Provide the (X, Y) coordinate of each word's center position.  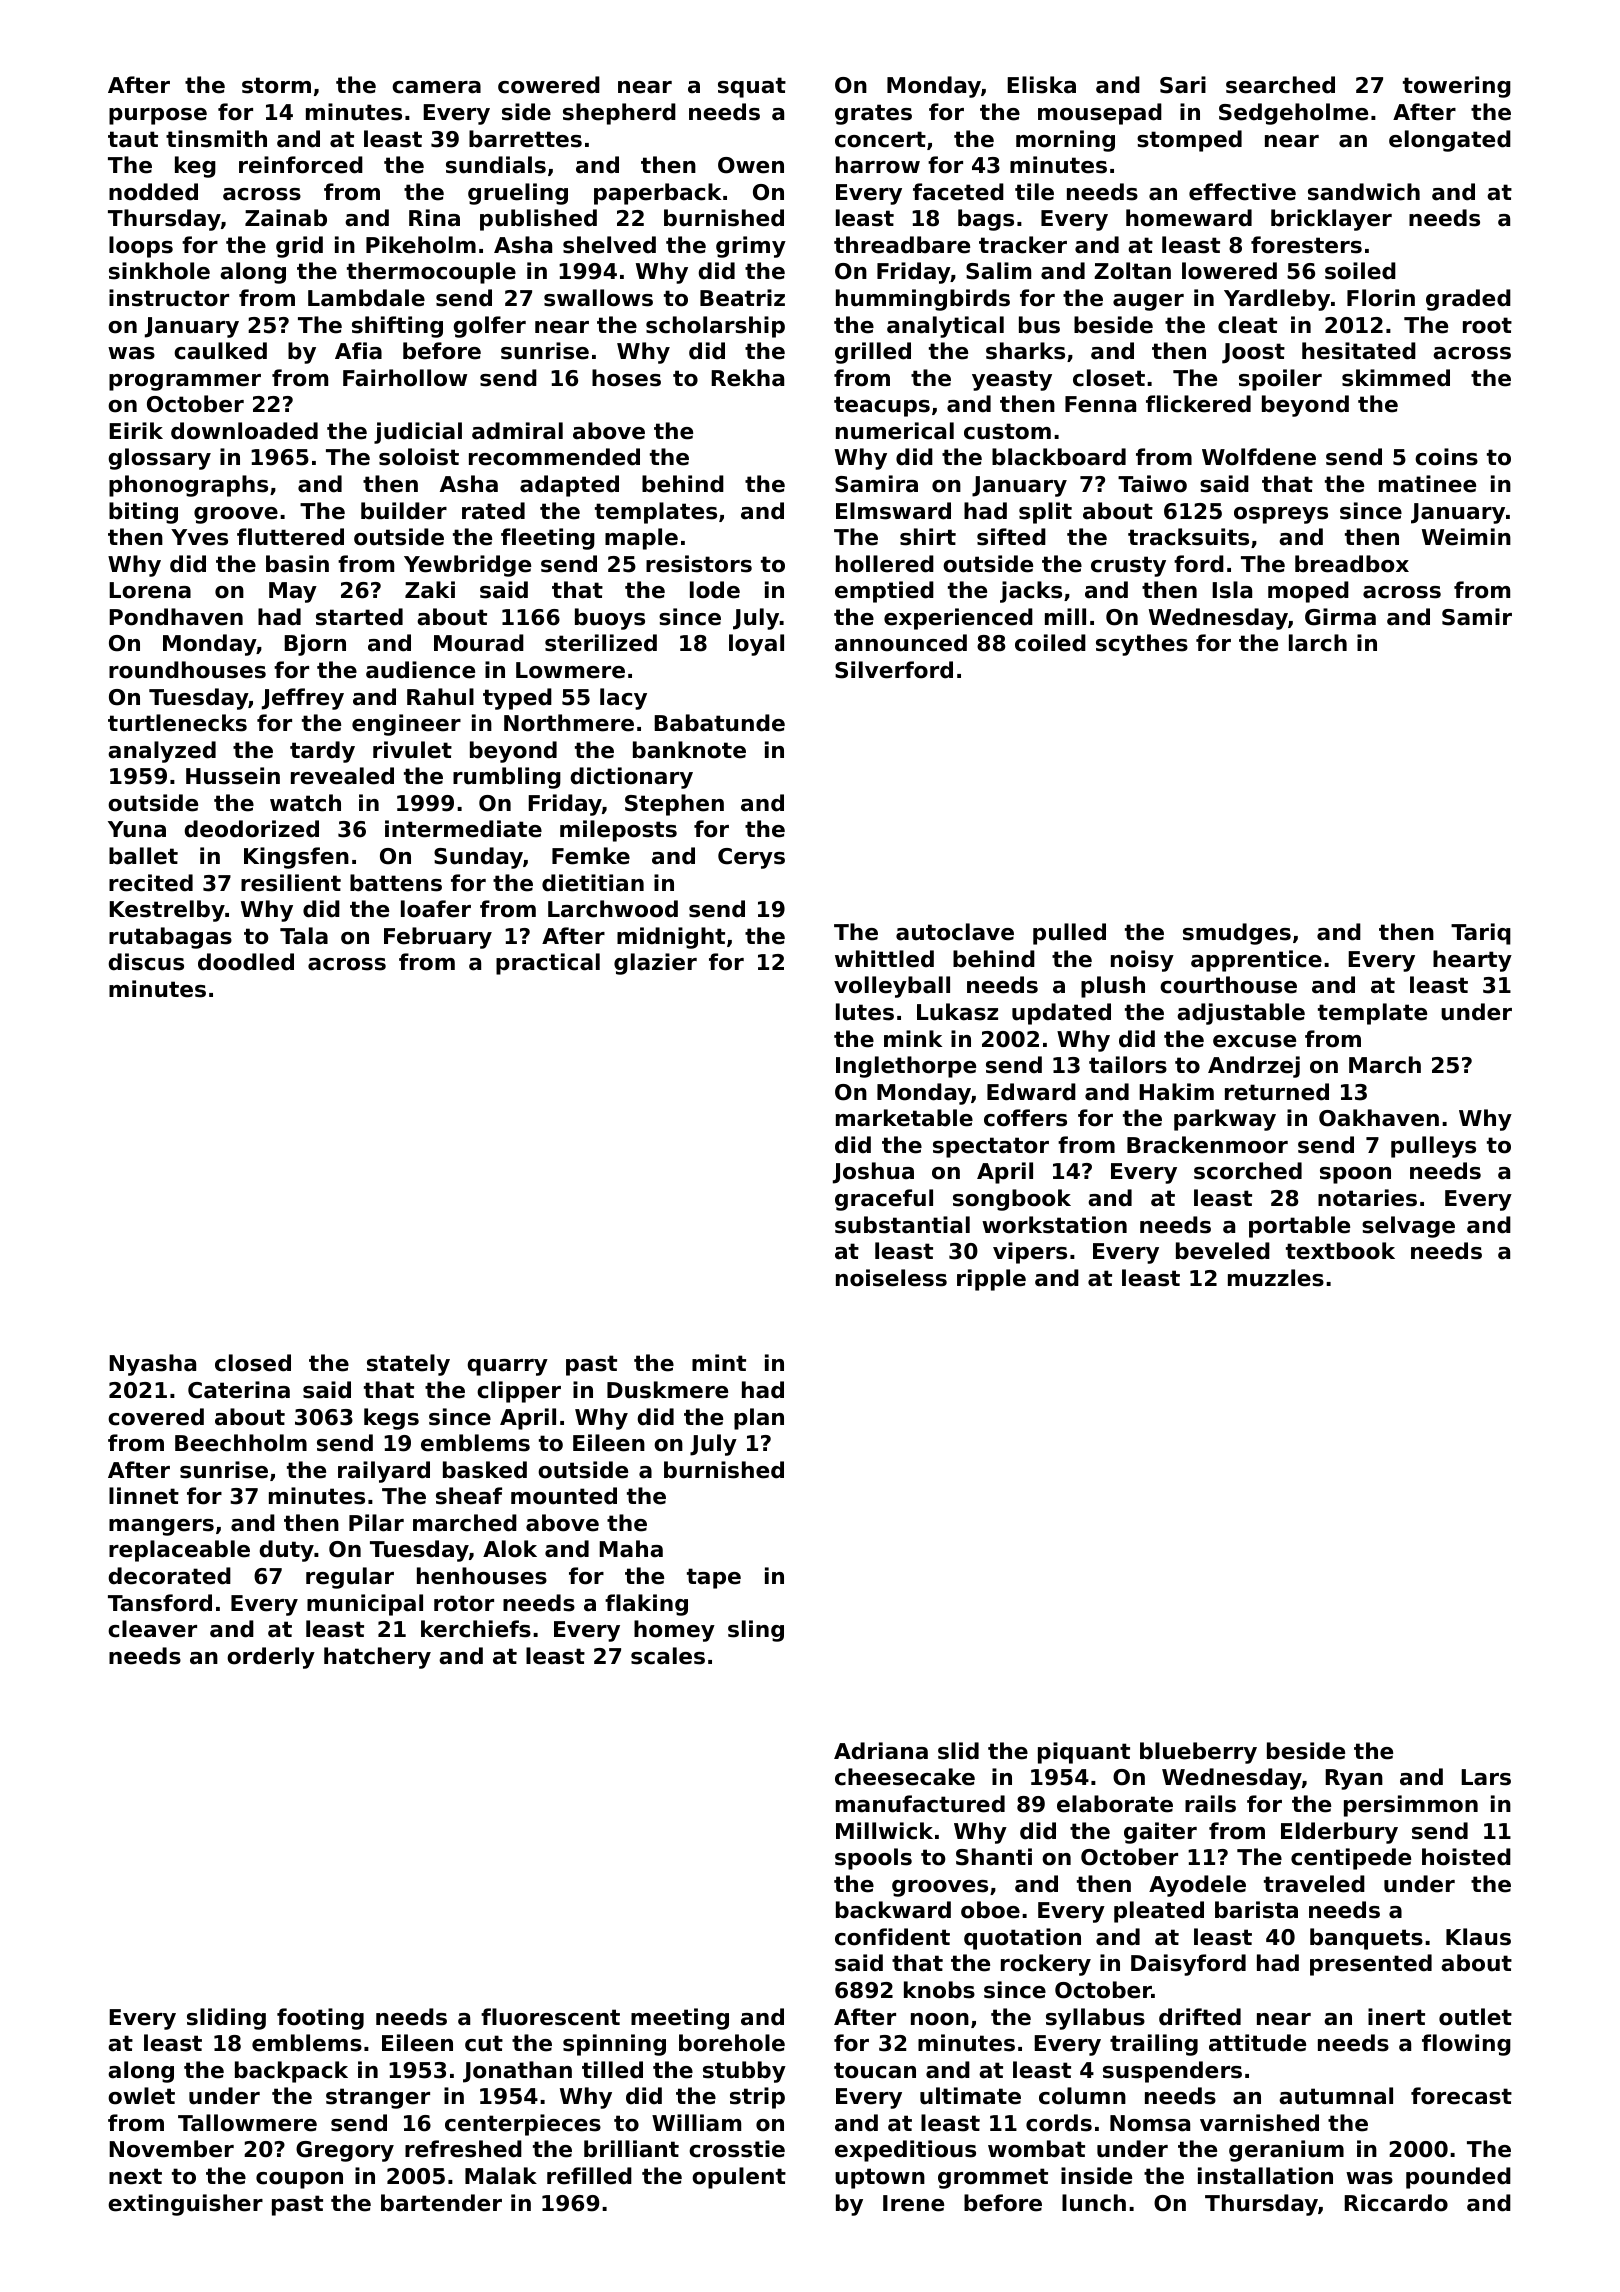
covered (156, 1417)
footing (320, 2019)
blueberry (1198, 1753)
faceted (958, 192)
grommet (993, 2178)
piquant (1084, 1753)
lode (715, 590)
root (1487, 325)
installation (1265, 2176)
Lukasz (957, 1012)
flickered (1198, 404)
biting (143, 513)
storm (276, 85)
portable (1299, 1227)
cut (484, 2043)
